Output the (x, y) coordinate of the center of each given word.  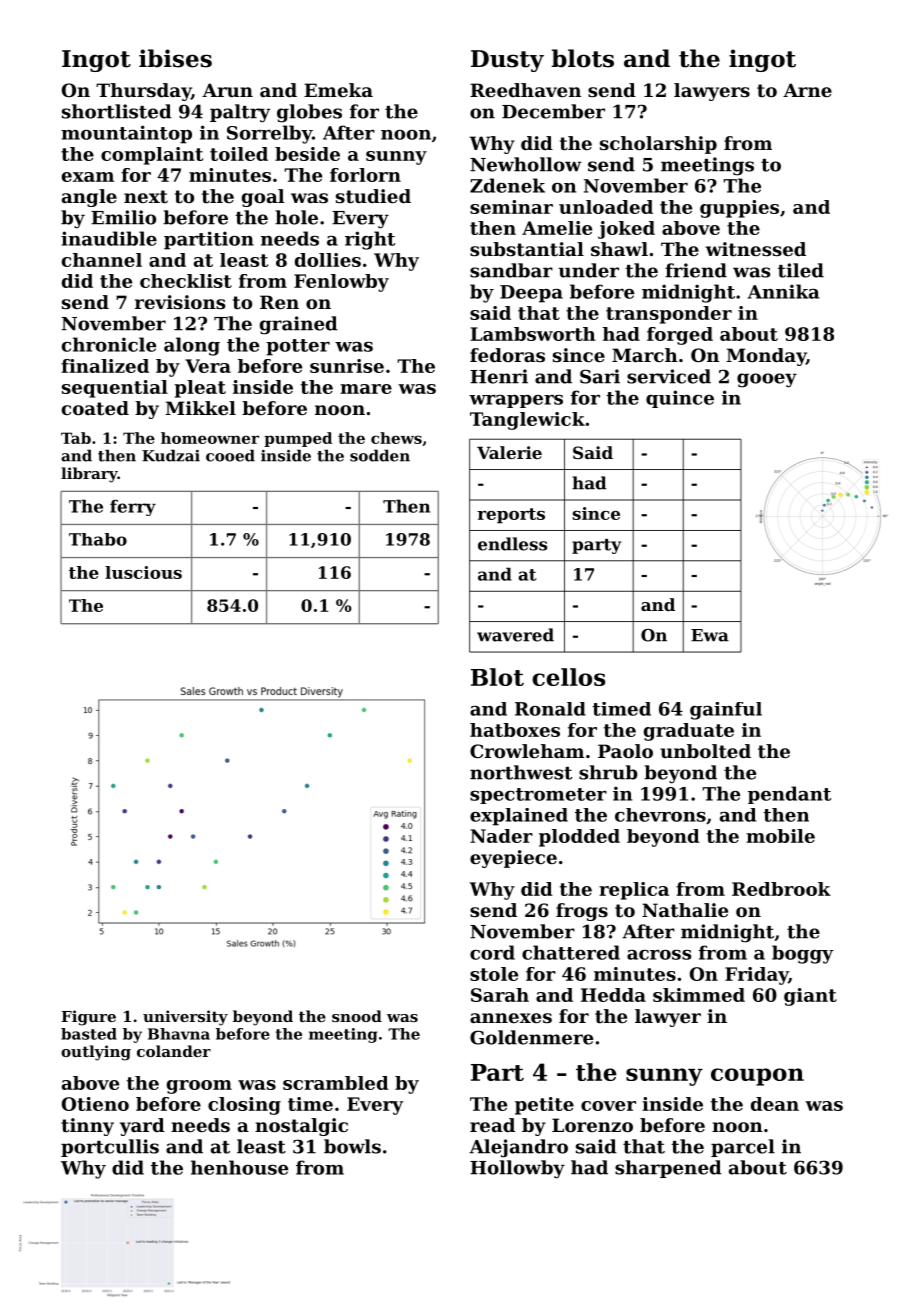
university (185, 1018)
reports (511, 516)
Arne (807, 90)
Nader (501, 836)
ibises (175, 58)
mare (366, 389)
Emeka (338, 90)
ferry (133, 507)
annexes (511, 1018)
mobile (780, 836)
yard (142, 1127)
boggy (803, 954)
